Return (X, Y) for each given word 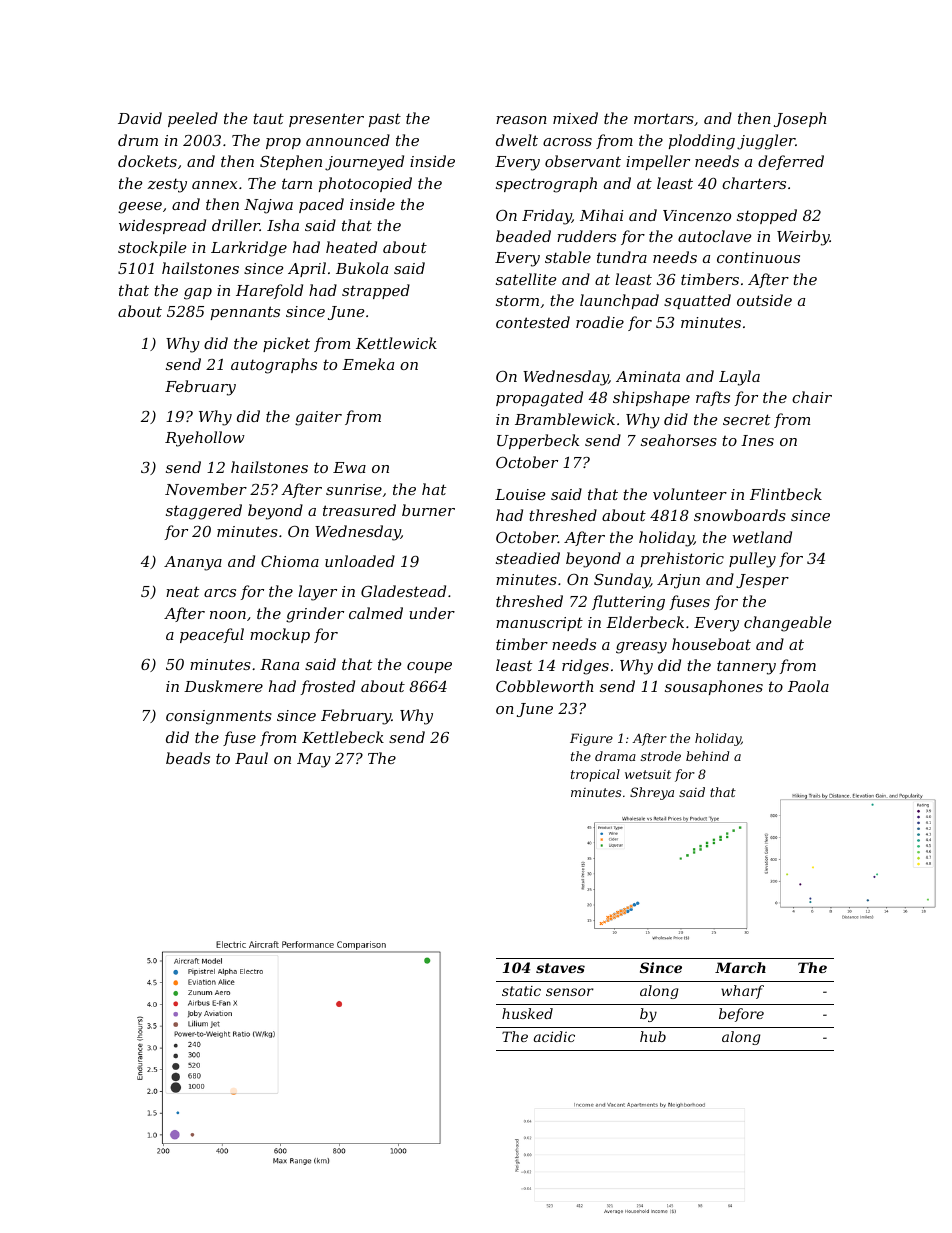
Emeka (368, 364)
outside (764, 300)
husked (527, 1013)
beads (188, 758)
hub (653, 1036)
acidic (554, 1036)
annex (214, 185)
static (521, 991)
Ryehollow (205, 439)
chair (812, 397)
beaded (523, 236)
